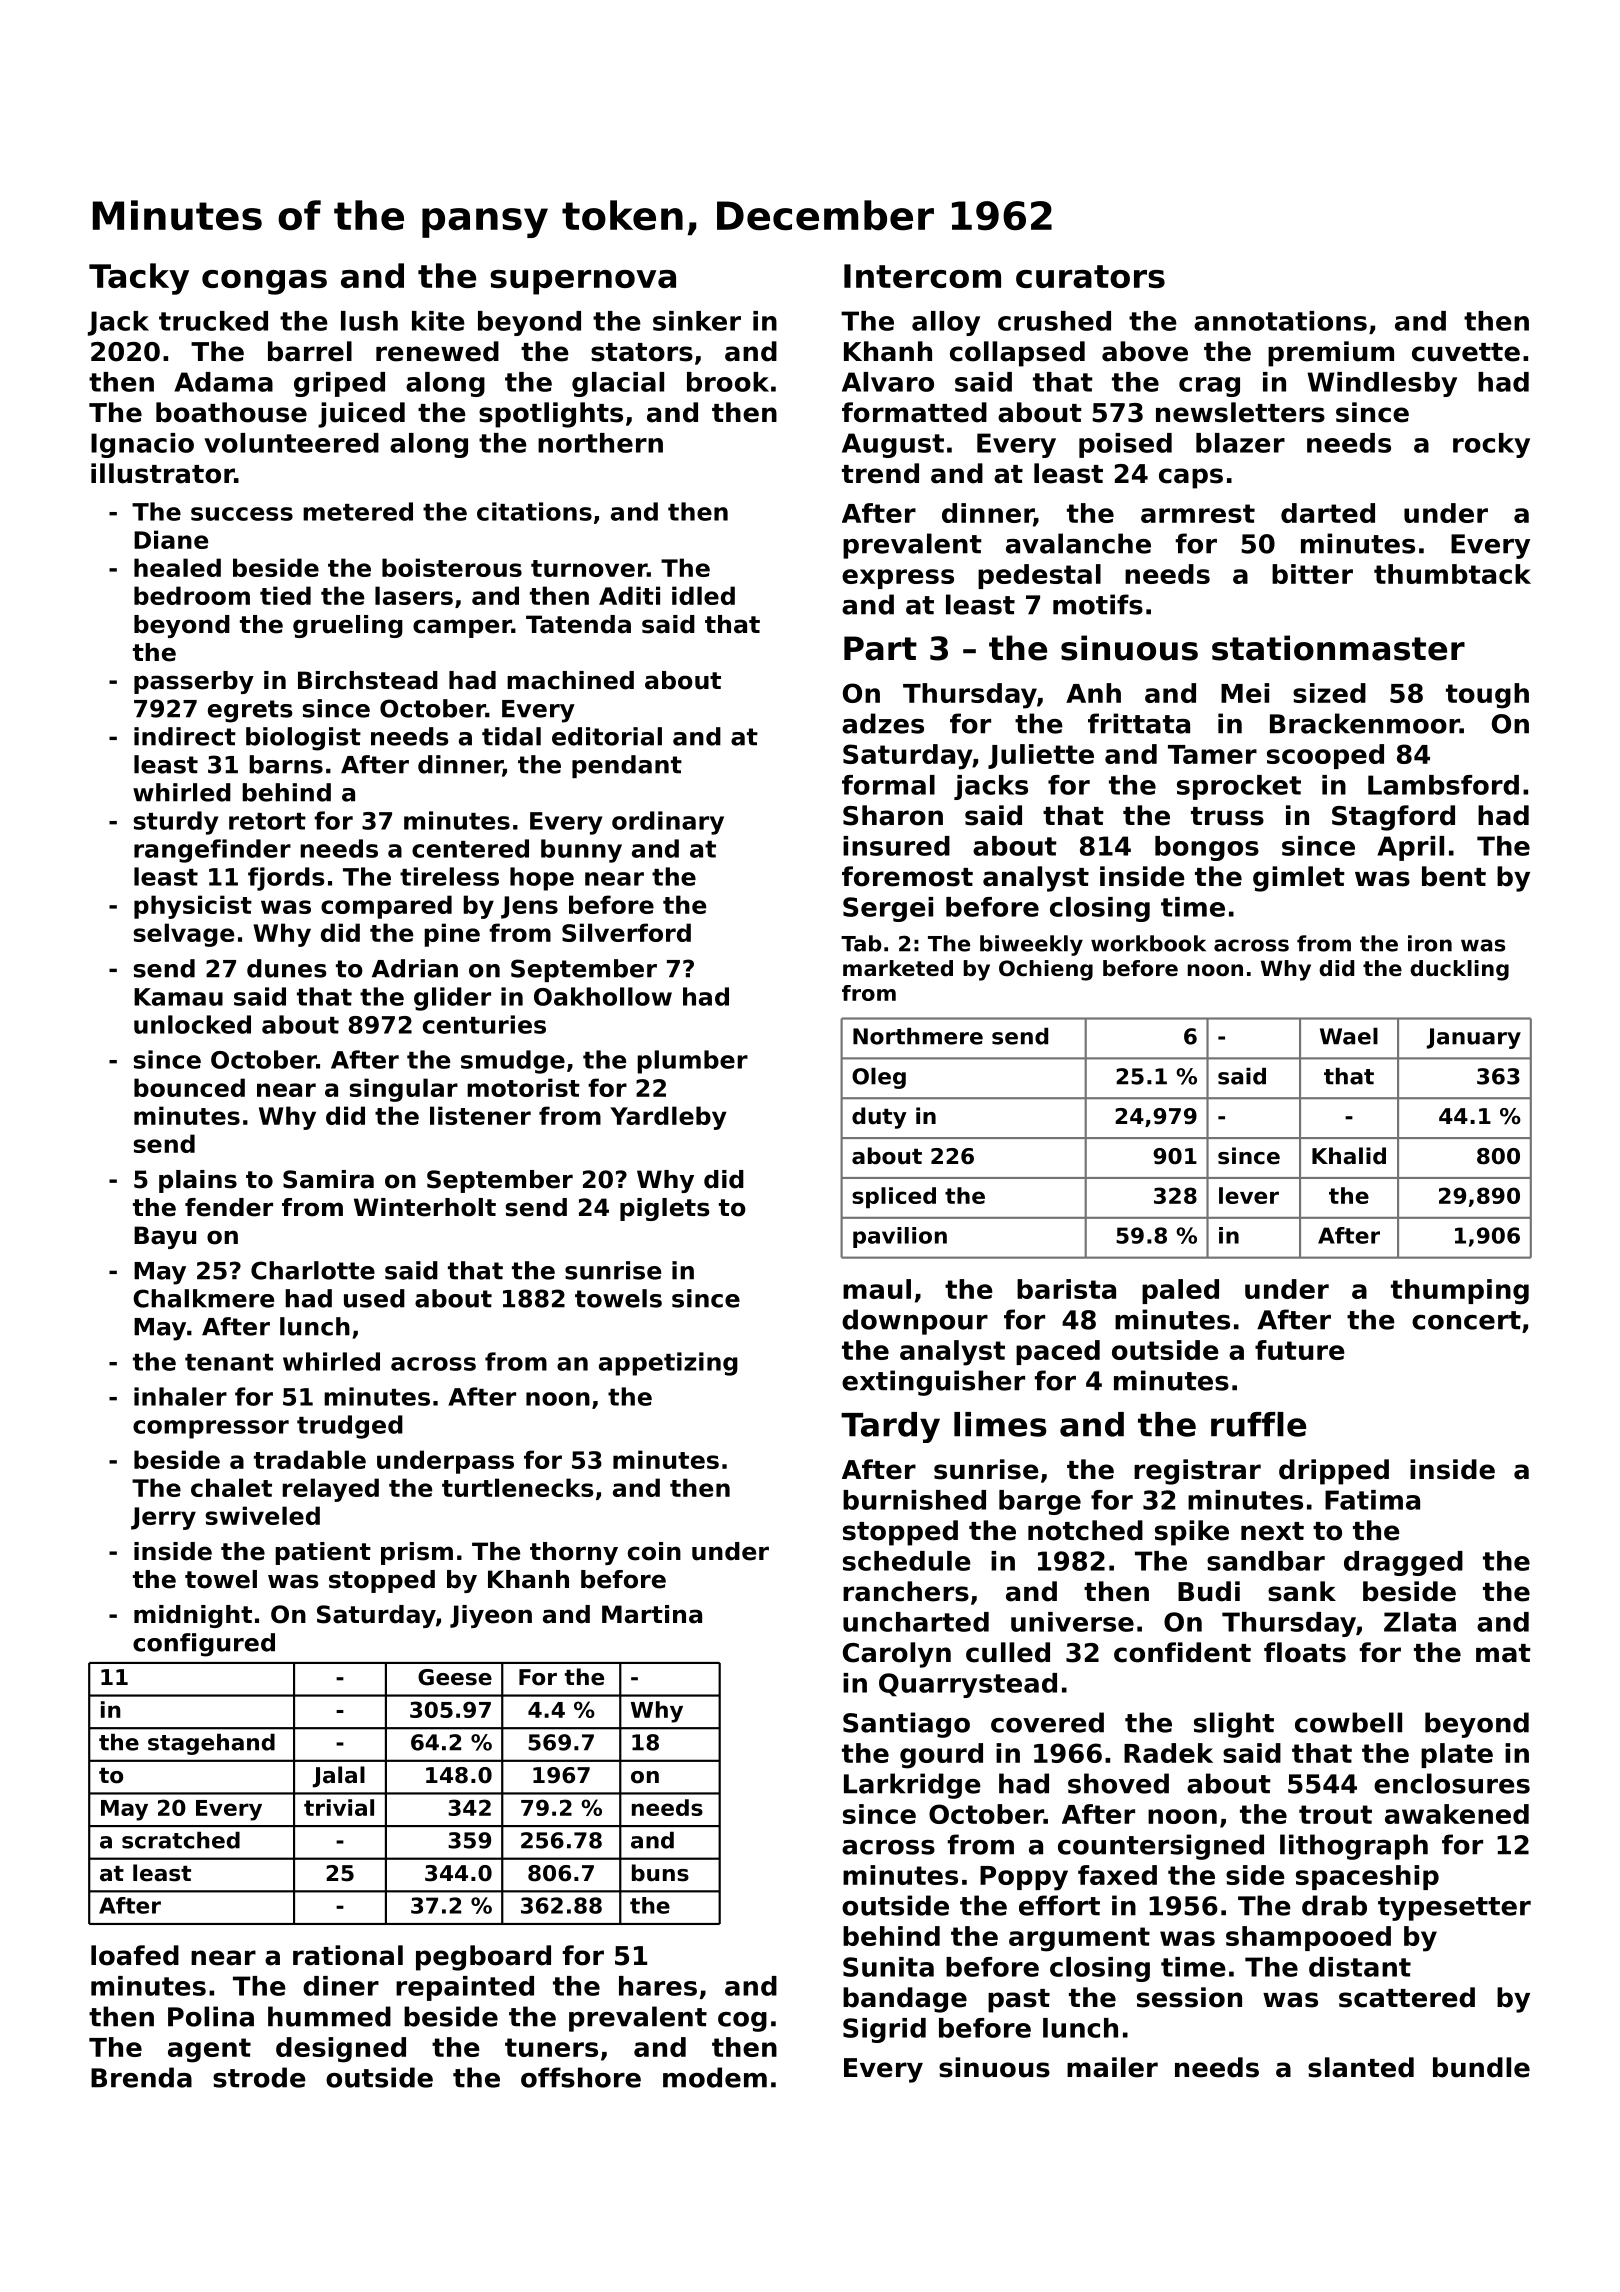  I want to click on used, so click(374, 1298).
